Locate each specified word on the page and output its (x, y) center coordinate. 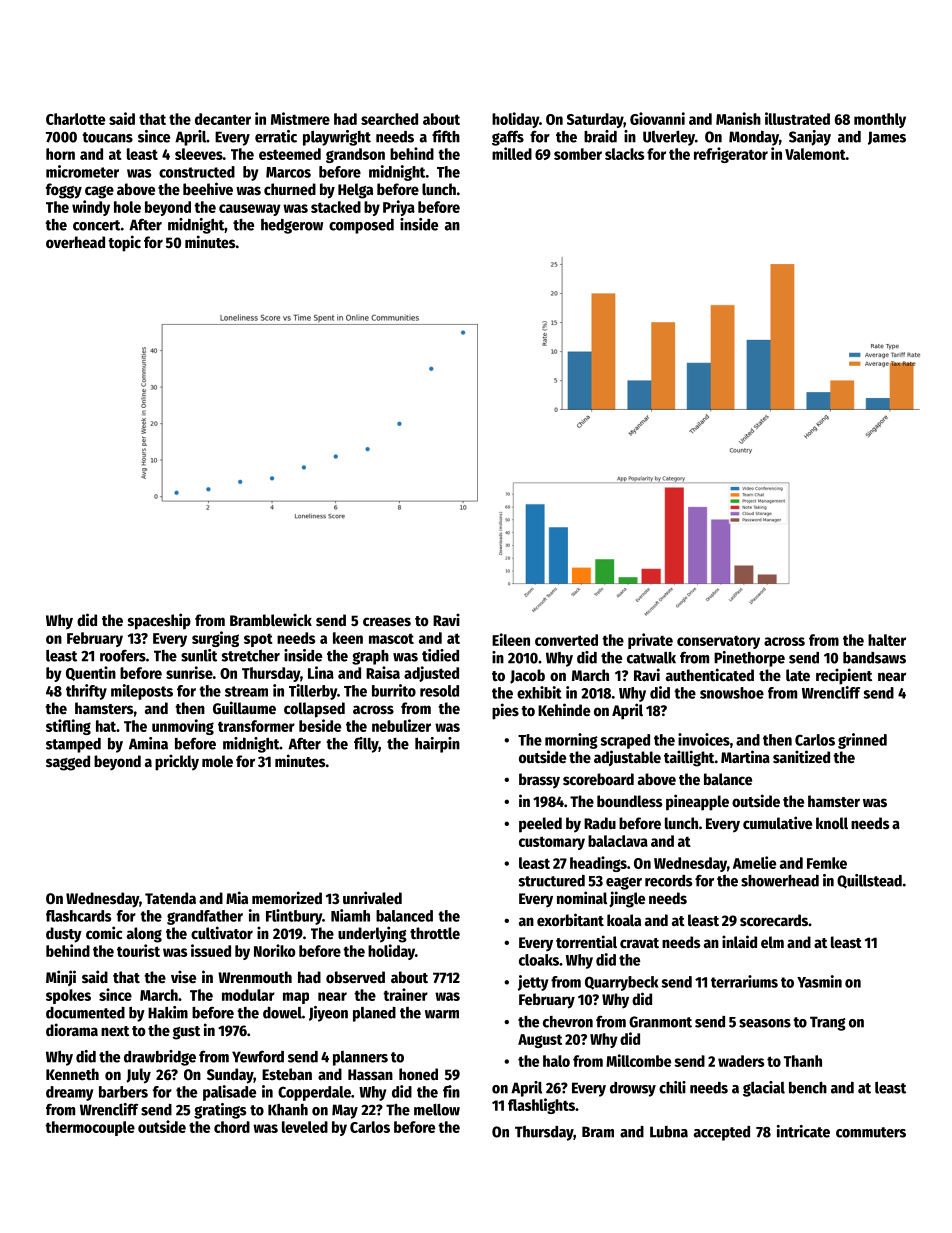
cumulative (777, 822)
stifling (68, 727)
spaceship (159, 621)
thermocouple (90, 1128)
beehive (208, 188)
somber (578, 154)
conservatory (718, 642)
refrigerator (731, 155)
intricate (803, 1131)
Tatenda (170, 898)
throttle (435, 933)
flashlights (541, 1106)
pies (505, 711)
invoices (704, 739)
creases (387, 621)
